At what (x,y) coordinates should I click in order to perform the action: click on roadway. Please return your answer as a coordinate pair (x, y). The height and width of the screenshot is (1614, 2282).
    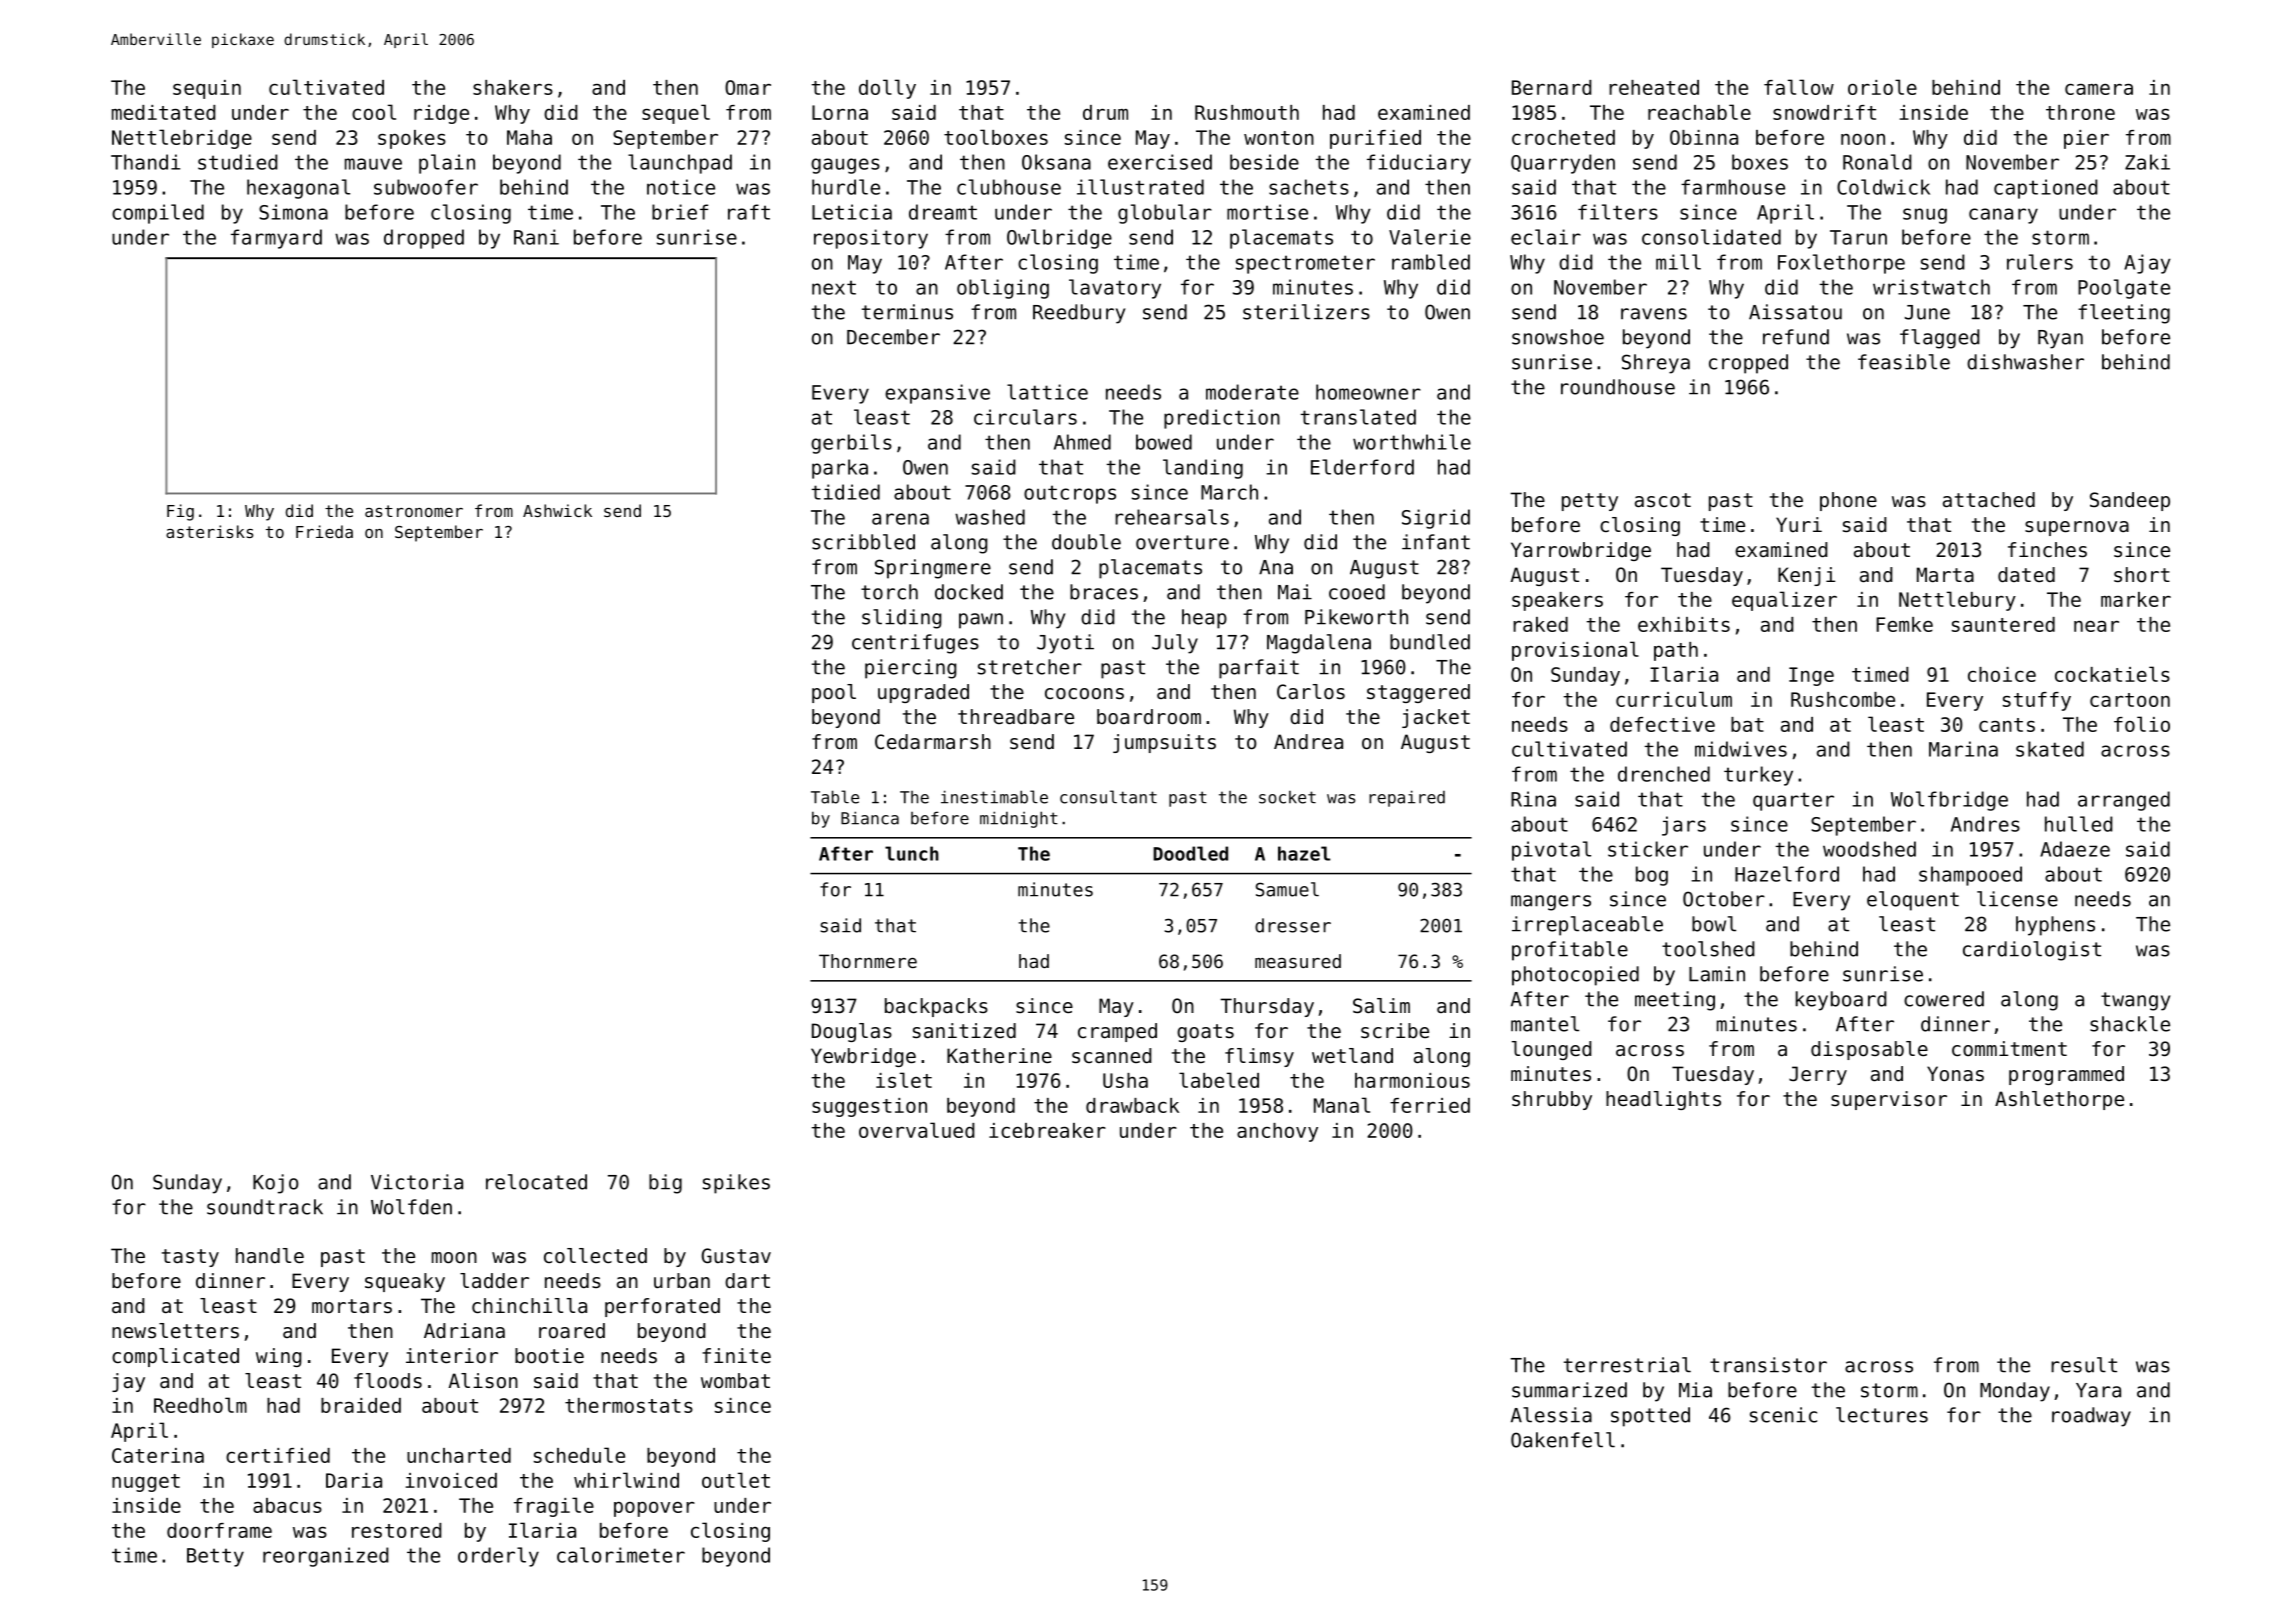
    Looking at the image, I should click on (2091, 1417).
